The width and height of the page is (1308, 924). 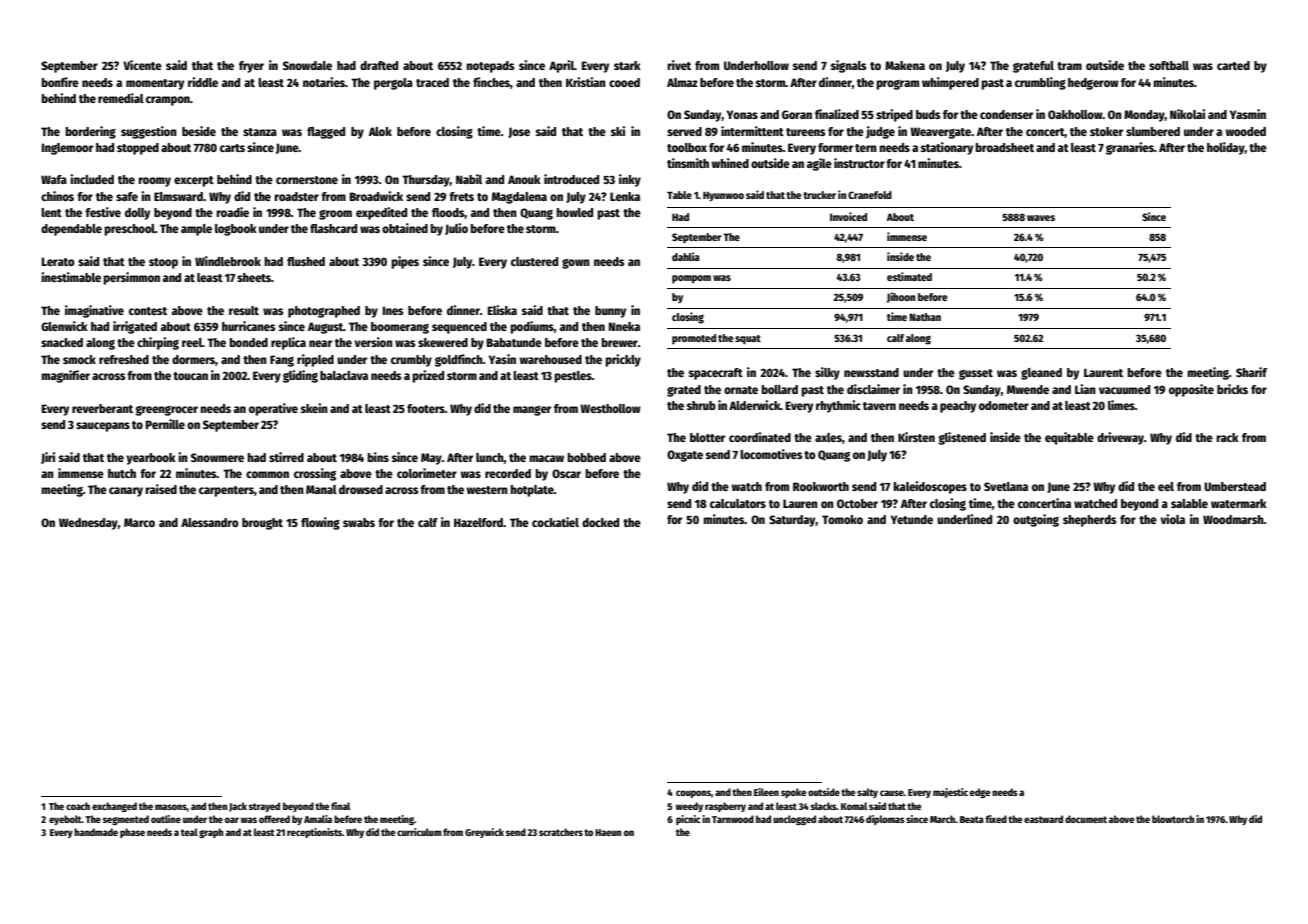 What do you see at coordinates (393, 84) in the page?
I see `pergola` at bounding box center [393, 84].
